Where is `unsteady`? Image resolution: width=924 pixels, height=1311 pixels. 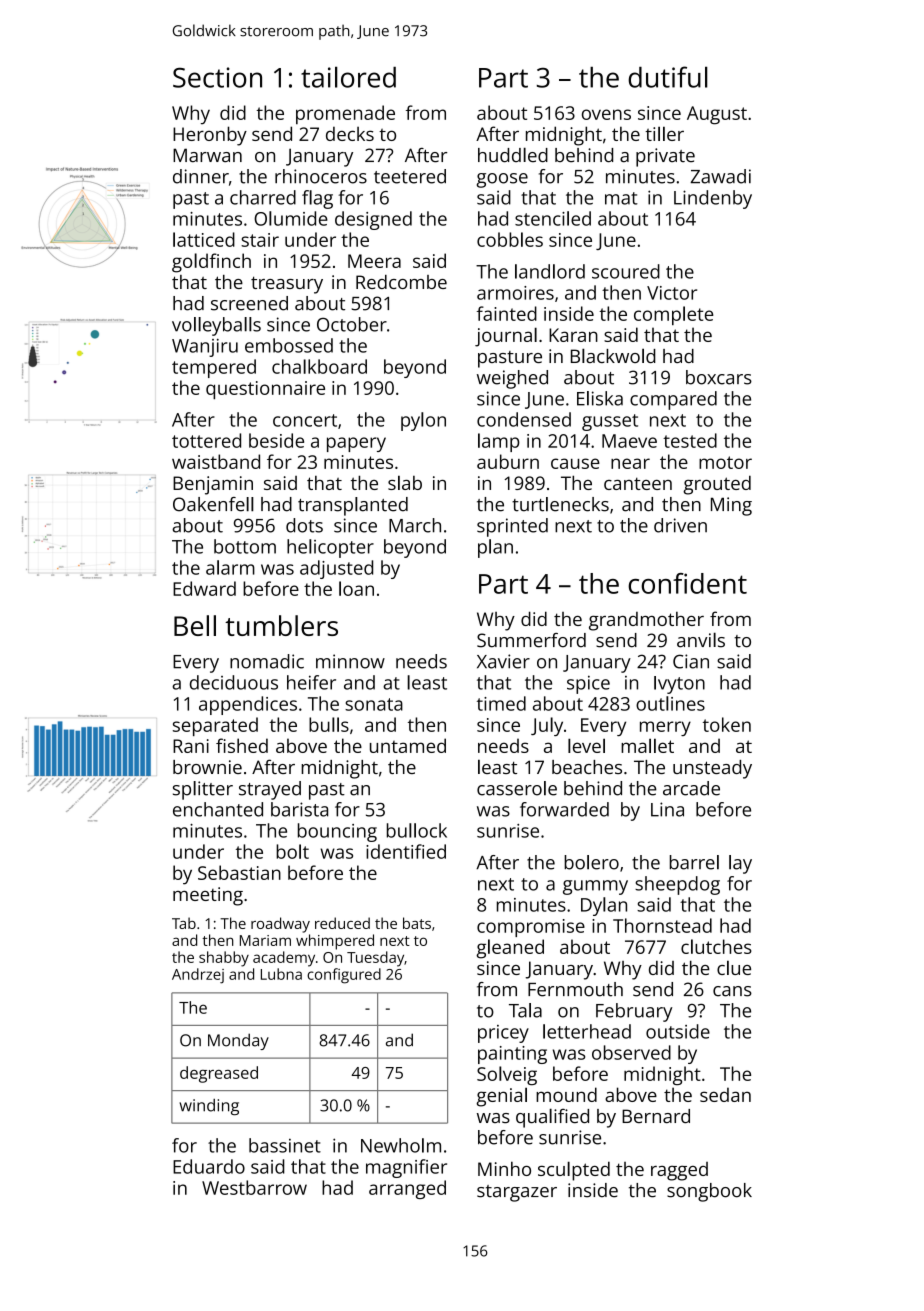 unsteady is located at coordinates (712, 769).
